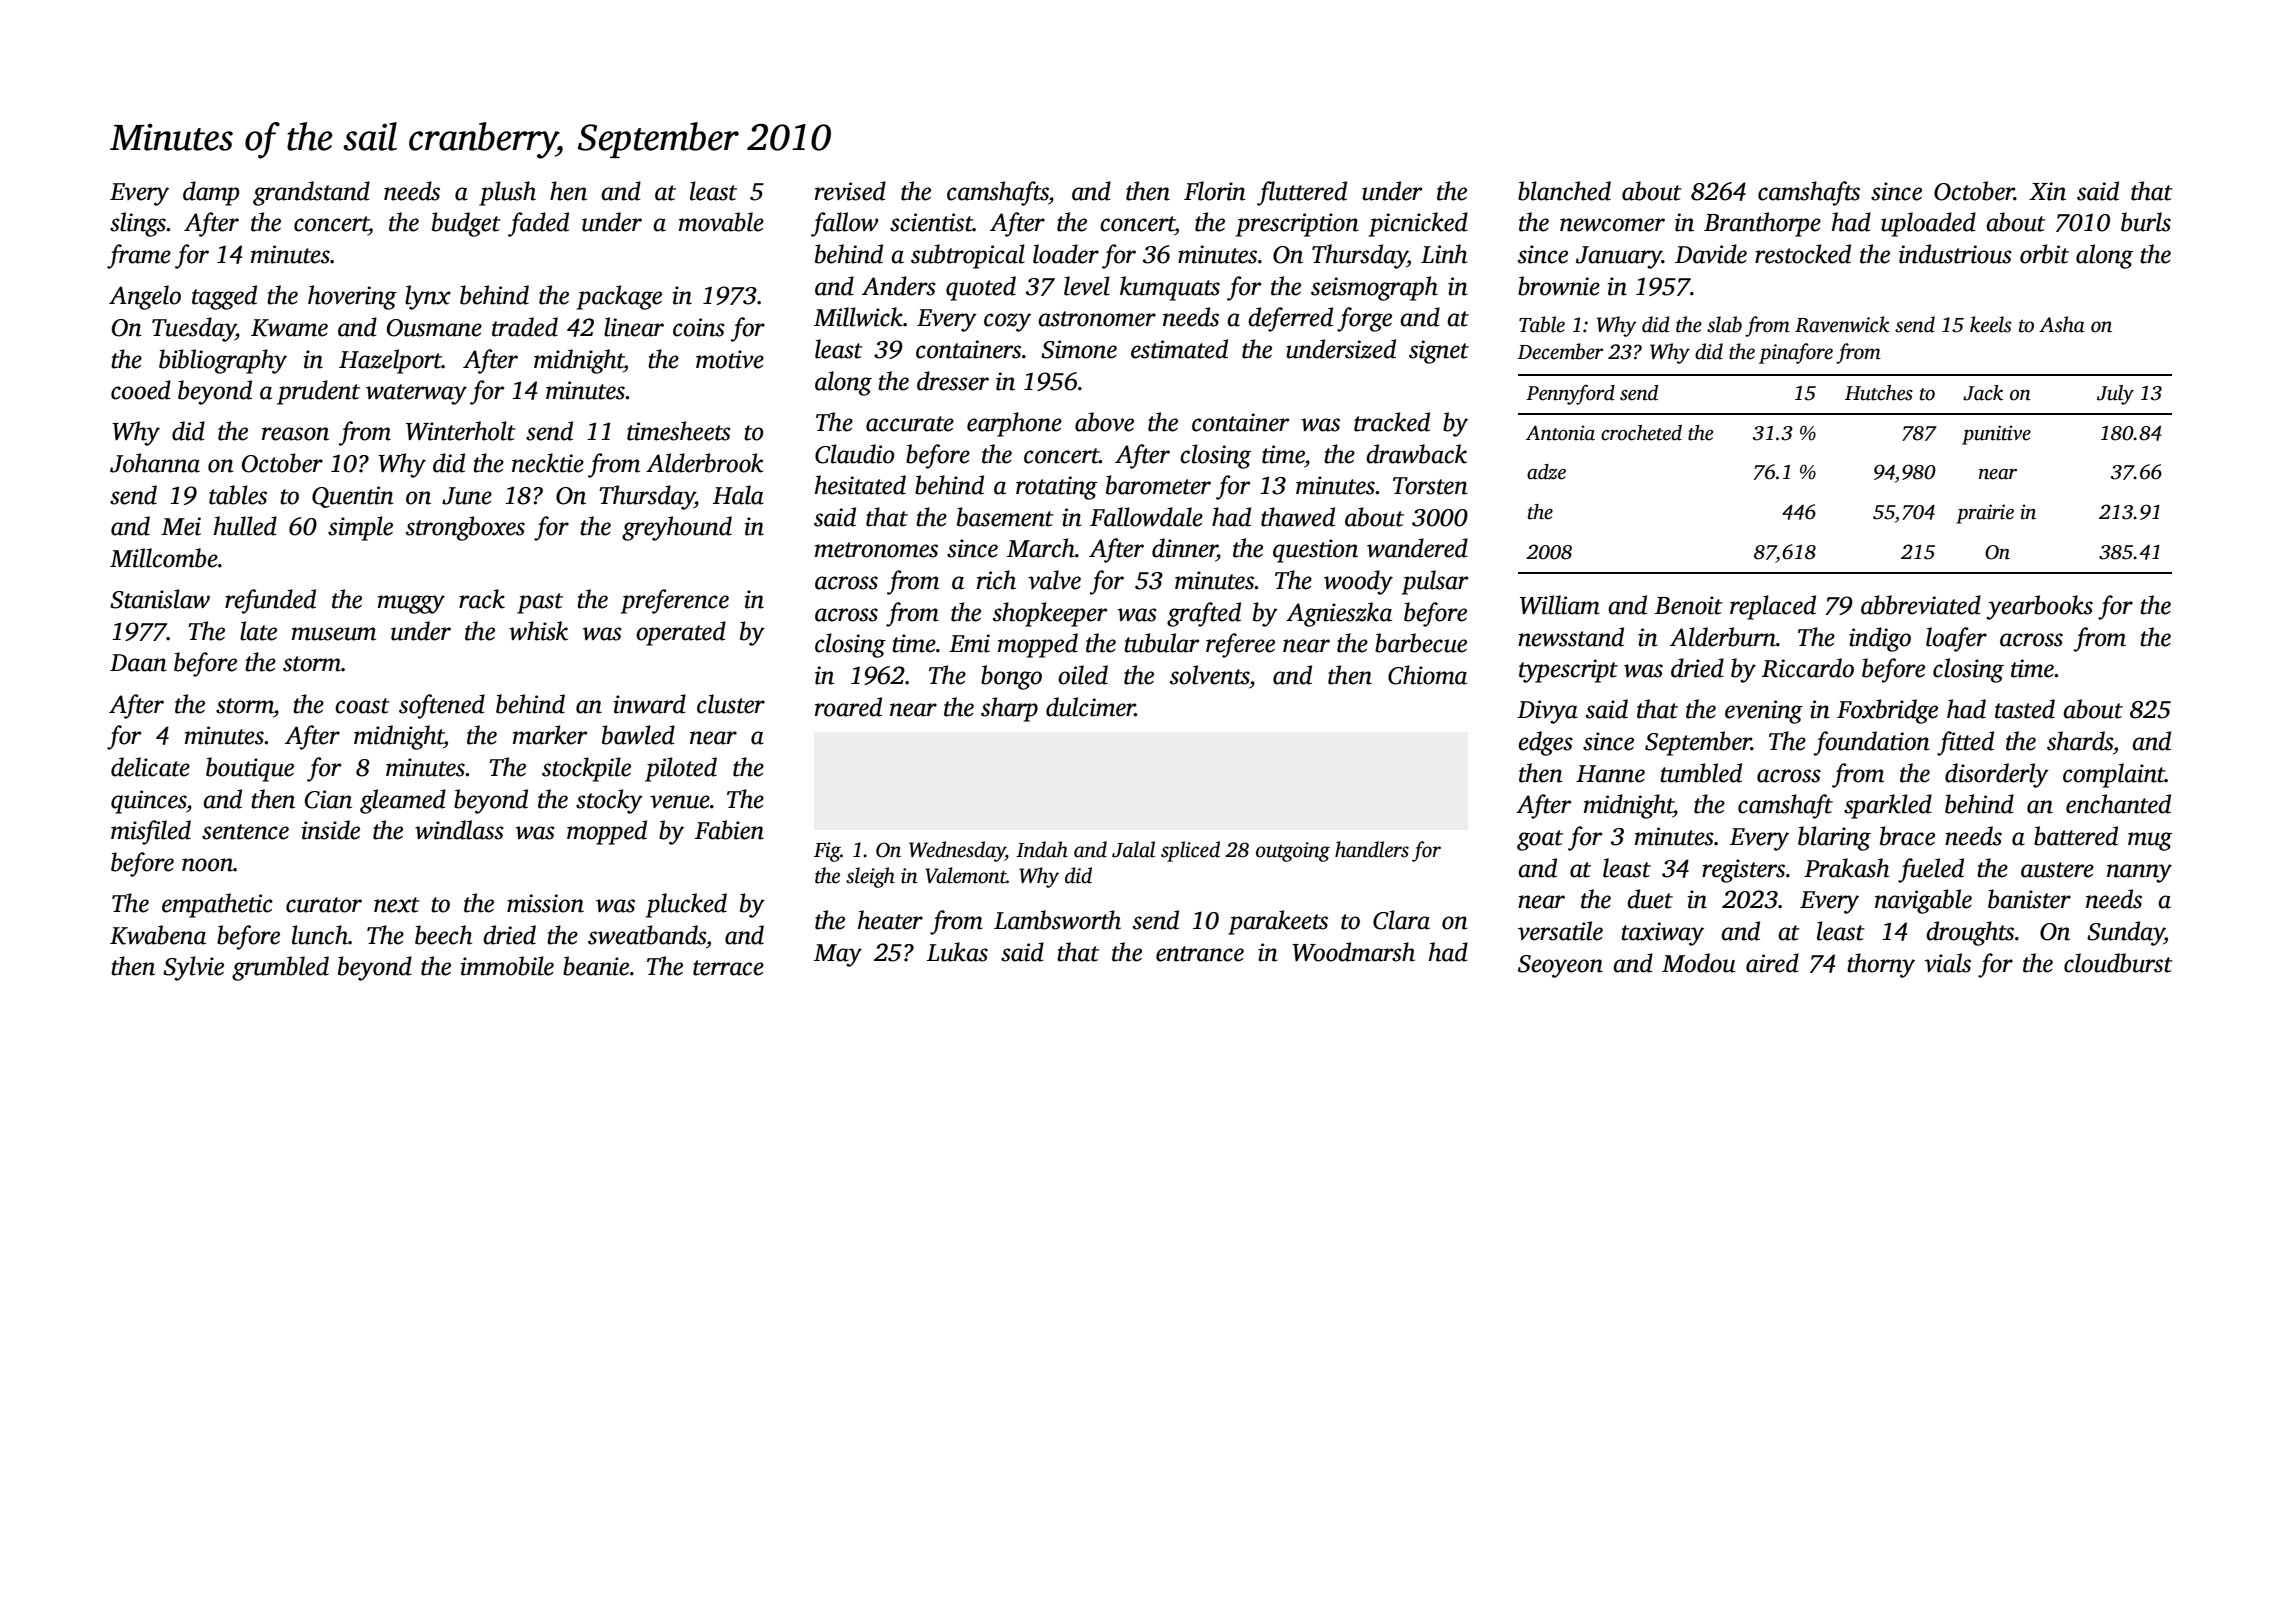 The height and width of the image is (1614, 2282). What do you see at coordinates (1879, 393) in the image?
I see `Hutches` at bounding box center [1879, 393].
